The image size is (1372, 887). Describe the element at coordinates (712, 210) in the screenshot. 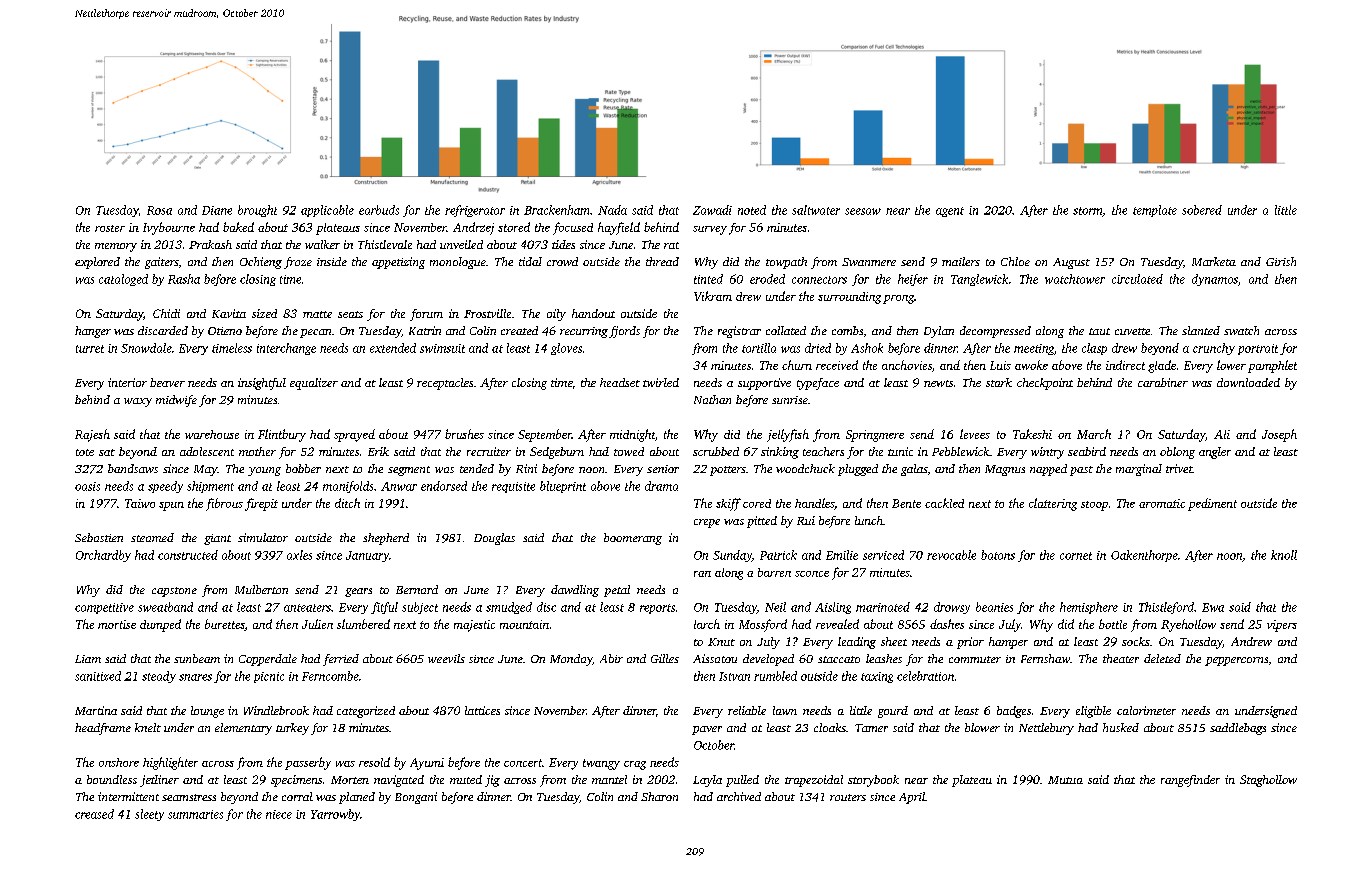

I see `Zawadi` at that location.
